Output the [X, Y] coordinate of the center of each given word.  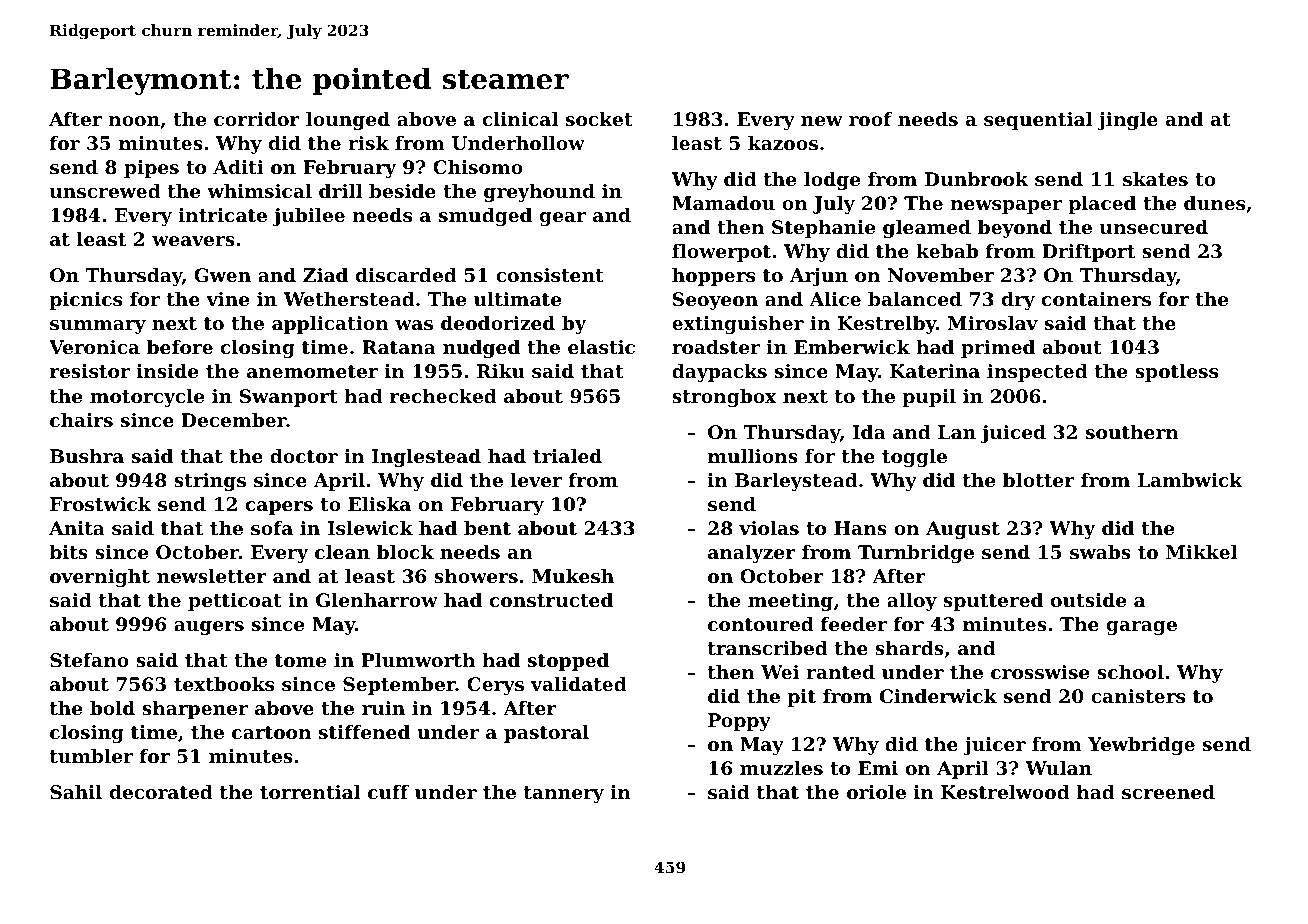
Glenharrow [377, 600]
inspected [1037, 373]
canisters [1138, 696]
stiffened [364, 732]
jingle [1127, 121]
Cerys [495, 686]
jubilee [309, 217]
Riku [501, 371]
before [180, 347]
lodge [832, 181]
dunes [1214, 203]
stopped [568, 662]
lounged [348, 121]
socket [599, 119]
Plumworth [418, 660]
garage [1142, 628]
